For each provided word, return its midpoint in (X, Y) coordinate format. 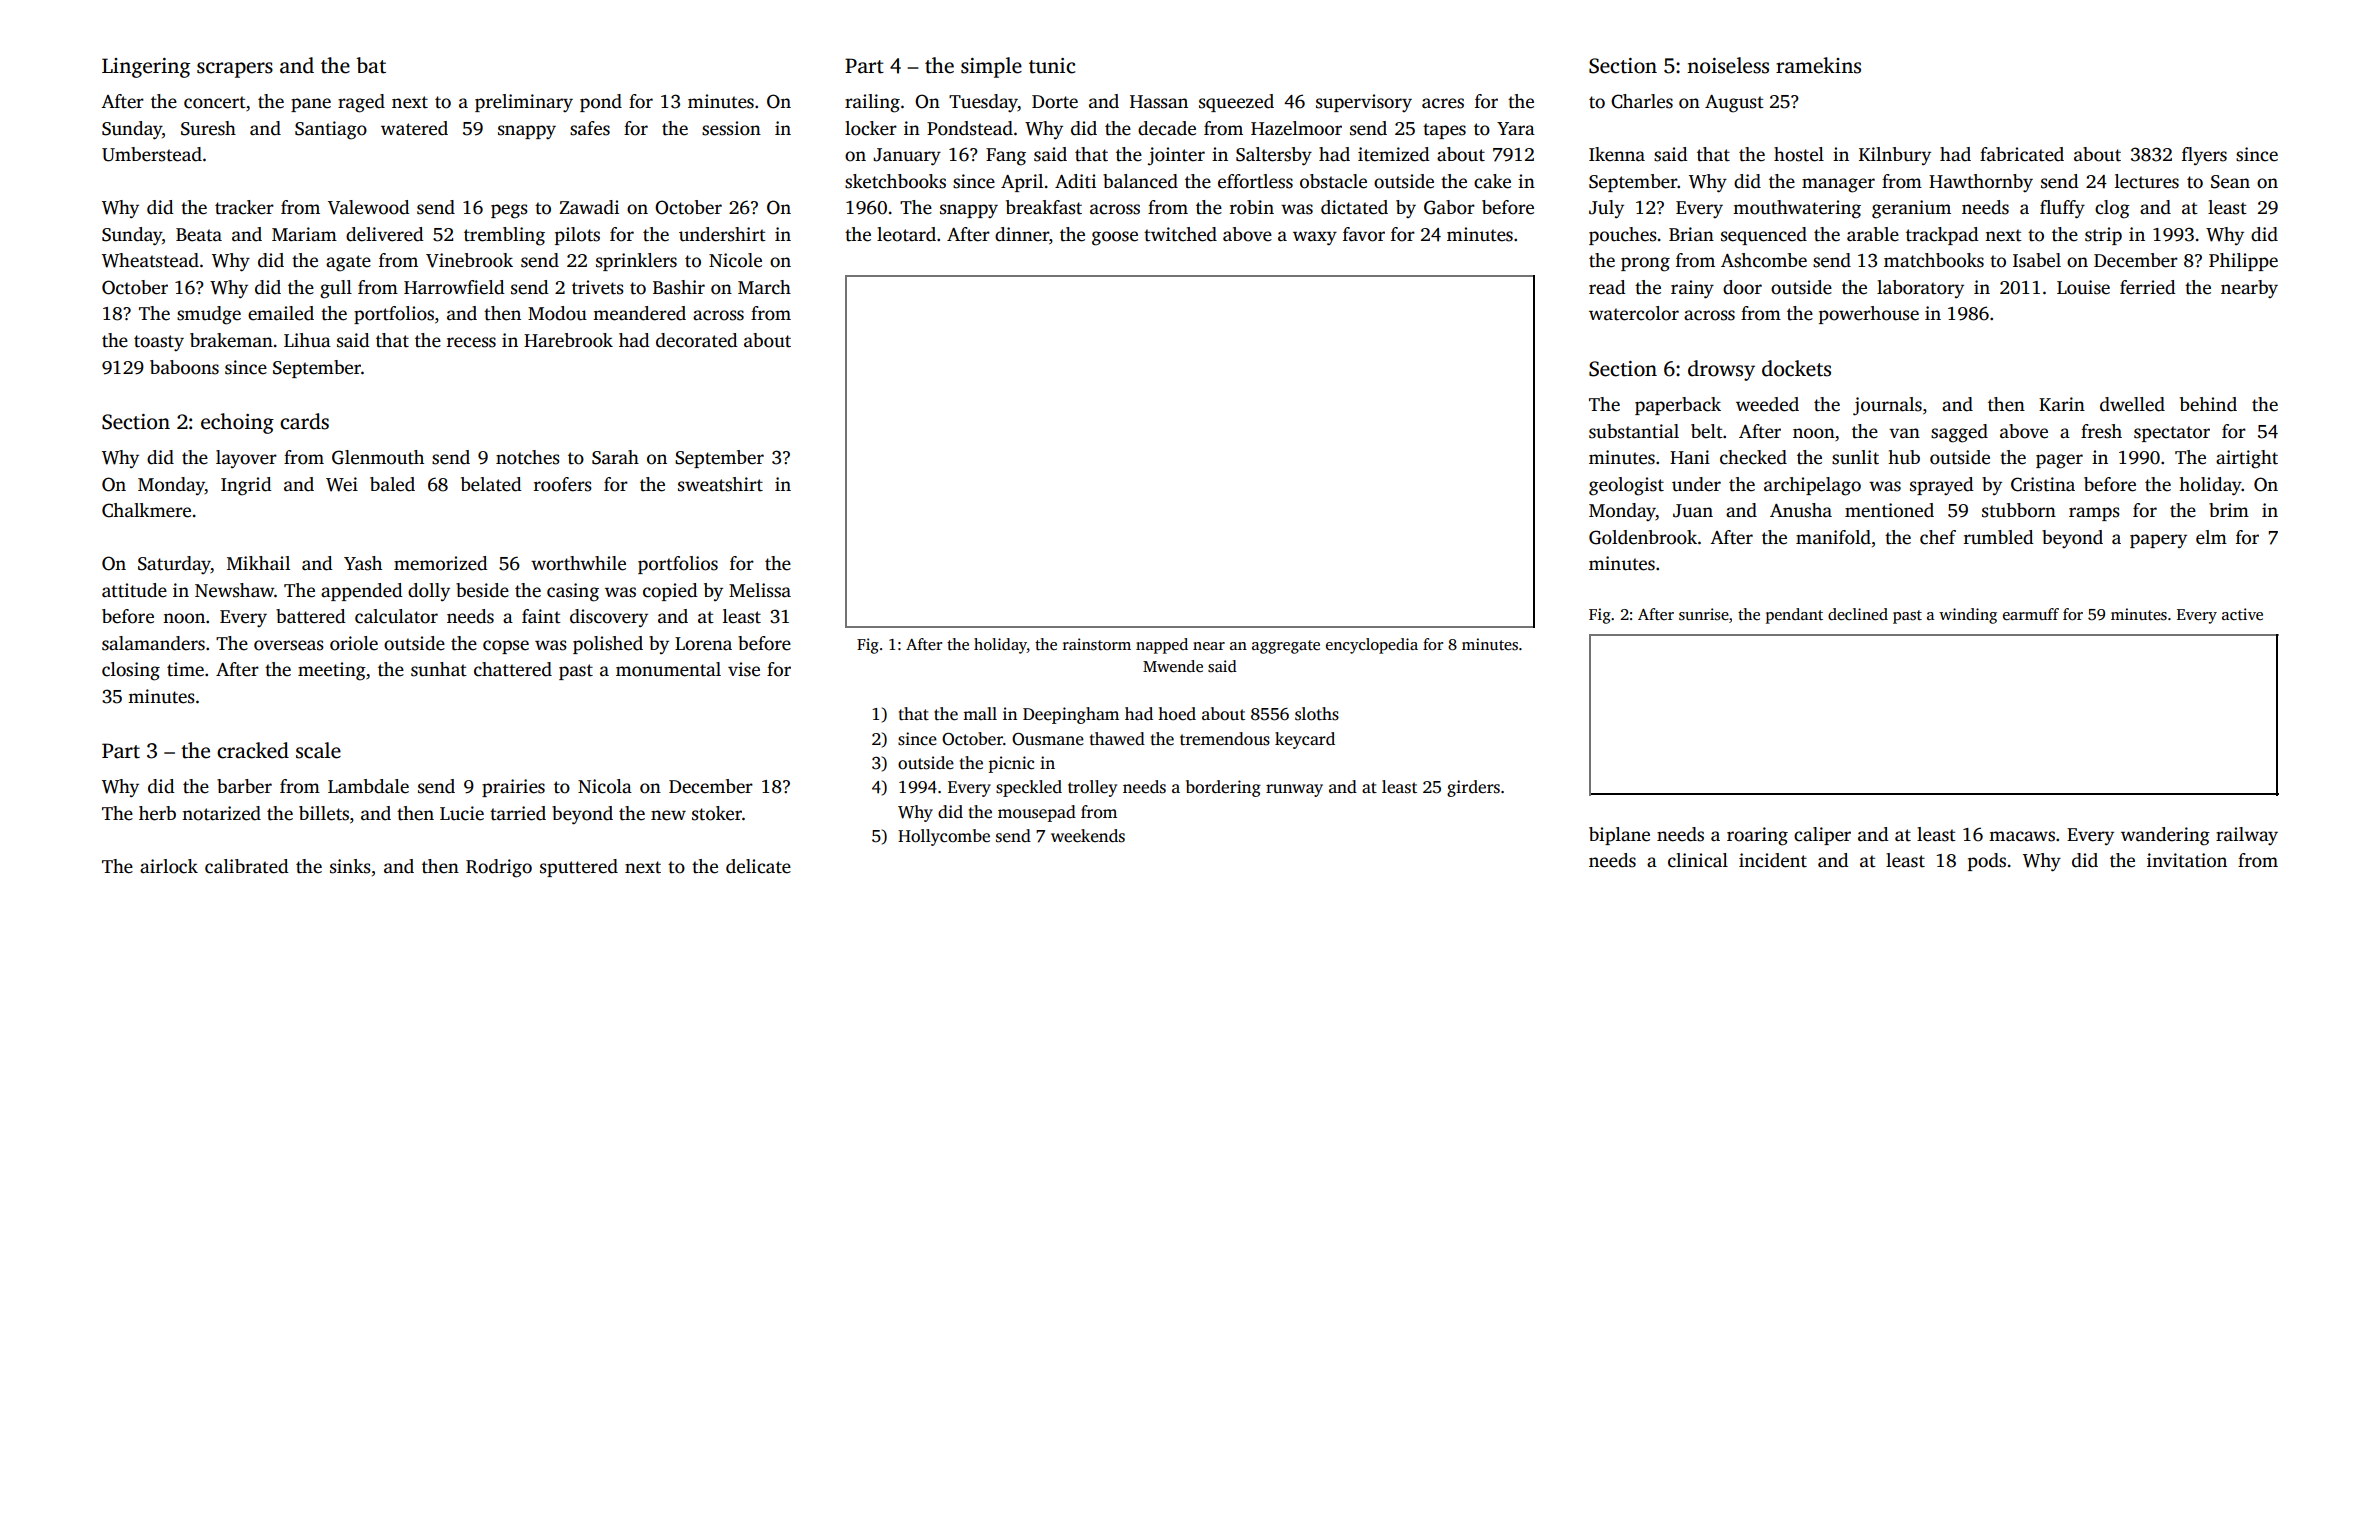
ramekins (1818, 65)
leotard (906, 234)
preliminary (524, 103)
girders (1473, 788)
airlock (169, 866)
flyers (2204, 156)
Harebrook (568, 340)
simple (991, 67)
